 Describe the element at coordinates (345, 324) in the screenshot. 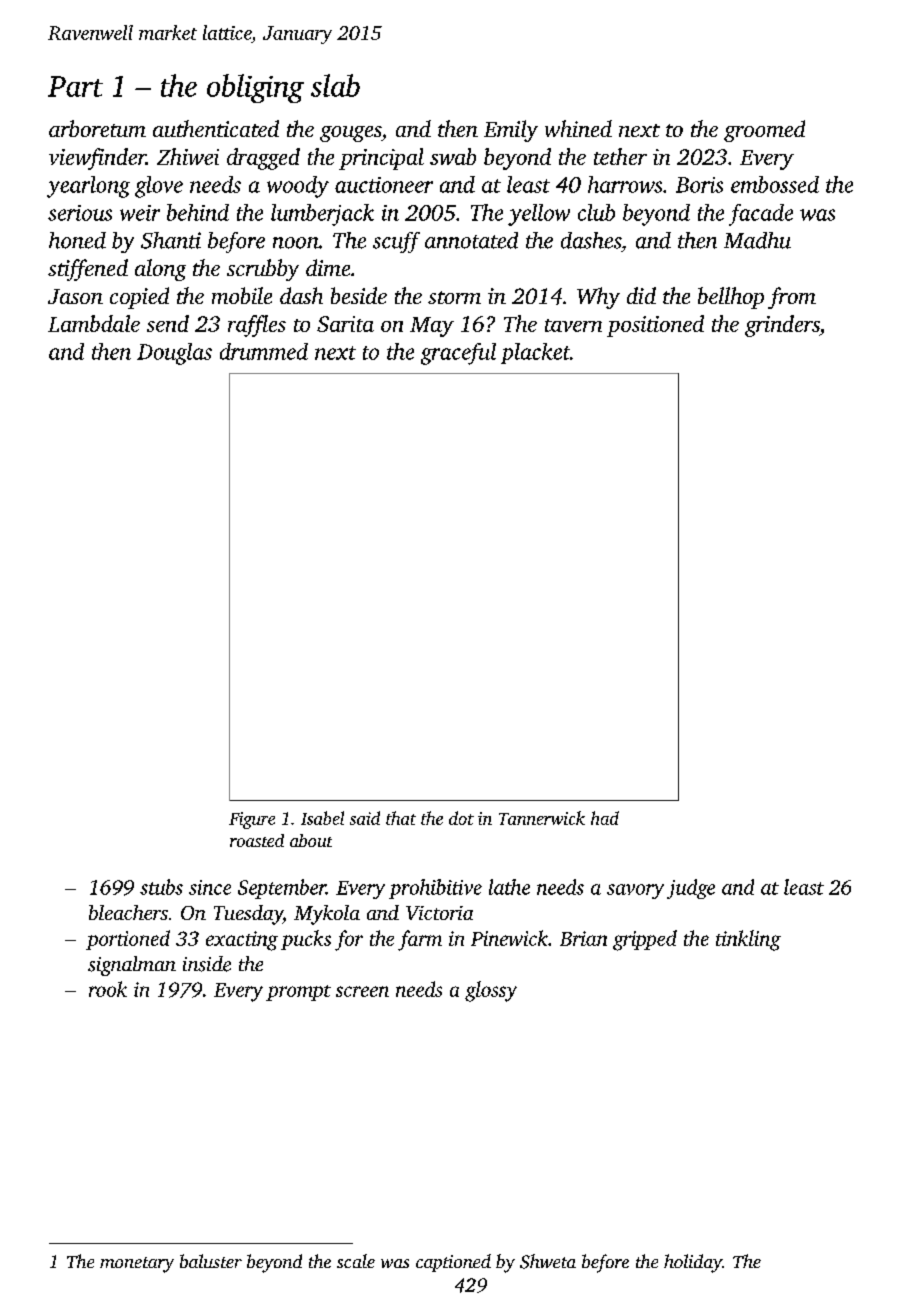

I see `Sarita` at that location.
